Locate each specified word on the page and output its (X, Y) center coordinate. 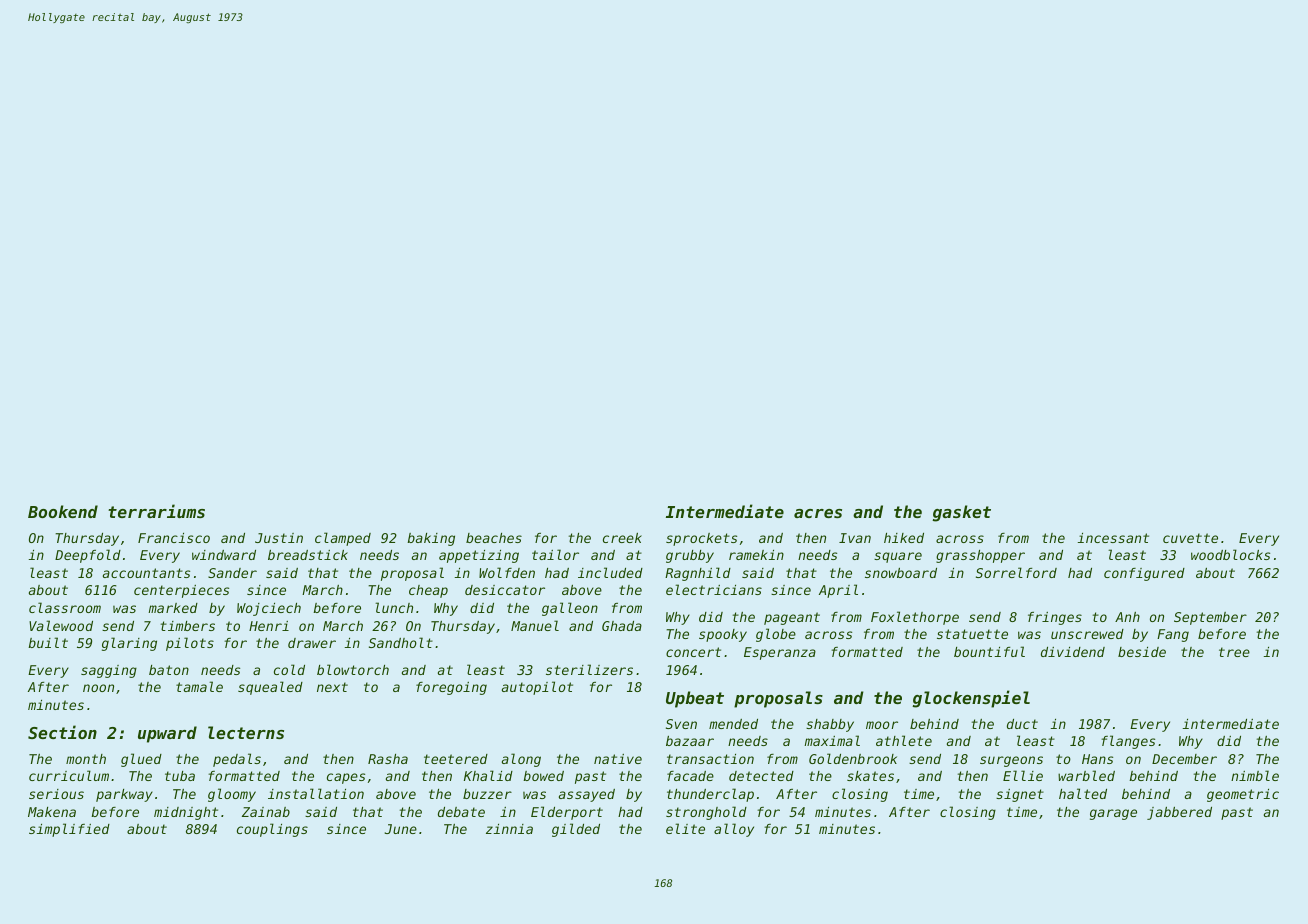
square (898, 557)
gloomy (232, 795)
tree (1234, 652)
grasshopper (980, 556)
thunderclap (710, 795)
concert (693, 652)
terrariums (156, 511)
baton (169, 670)
